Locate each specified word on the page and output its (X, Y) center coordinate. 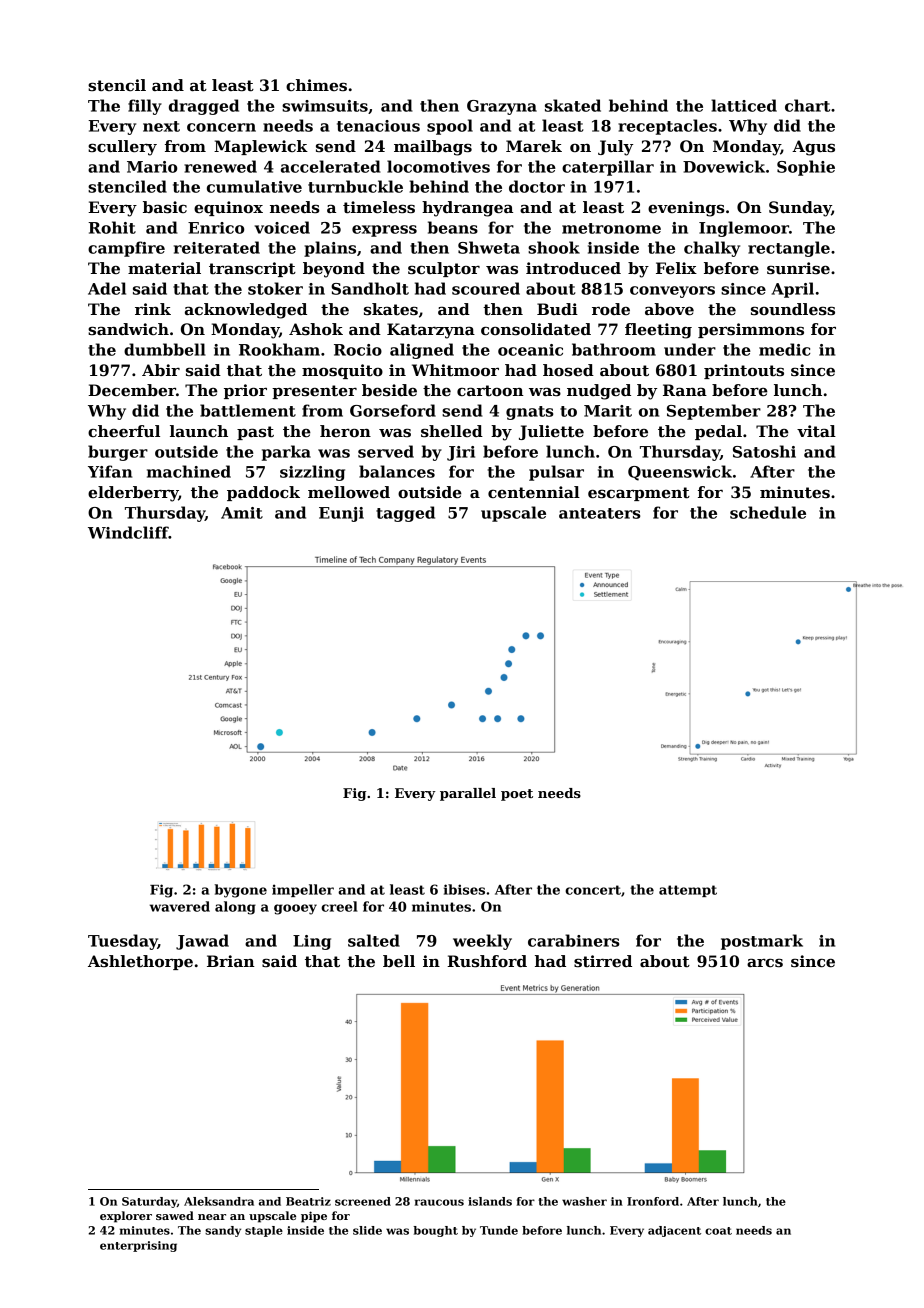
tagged (405, 514)
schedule (768, 512)
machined (189, 471)
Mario (152, 167)
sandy (223, 1231)
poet (517, 795)
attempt (688, 891)
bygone (241, 891)
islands (490, 1201)
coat (718, 1231)
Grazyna (502, 107)
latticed (744, 105)
